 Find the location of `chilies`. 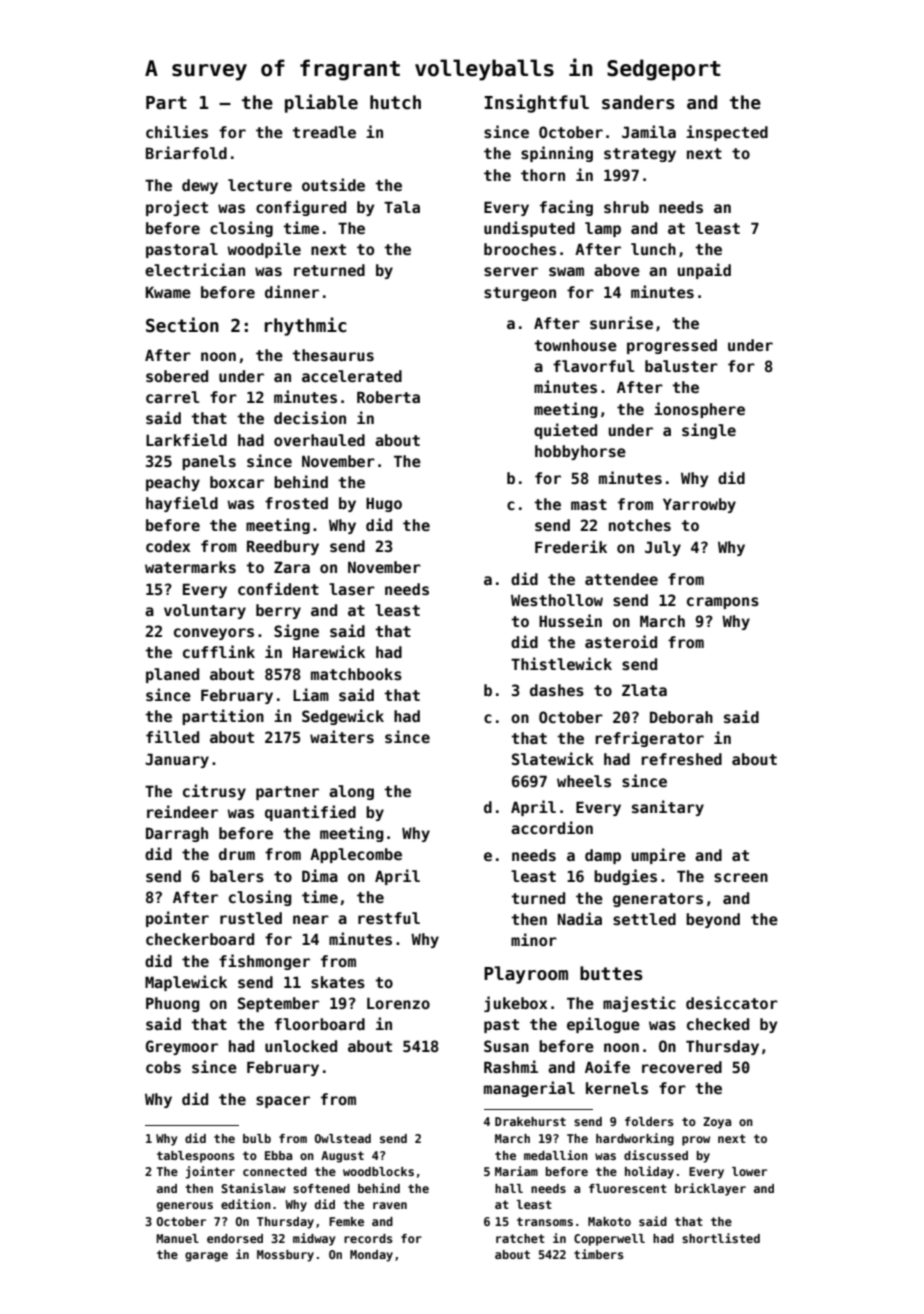

chilies is located at coordinates (177, 131).
